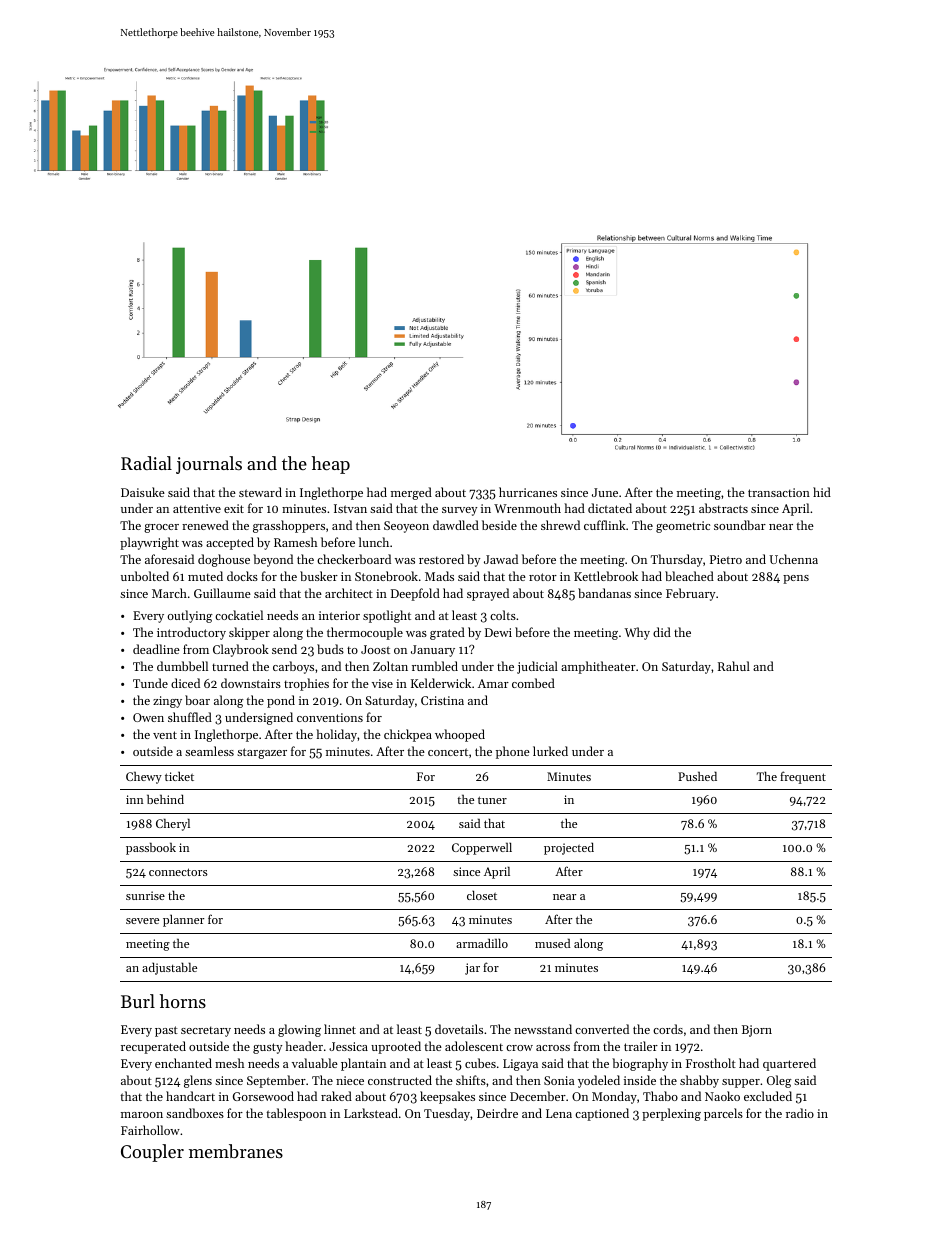  Describe the element at coordinates (803, 777) in the screenshot. I see `frequent` at that location.
